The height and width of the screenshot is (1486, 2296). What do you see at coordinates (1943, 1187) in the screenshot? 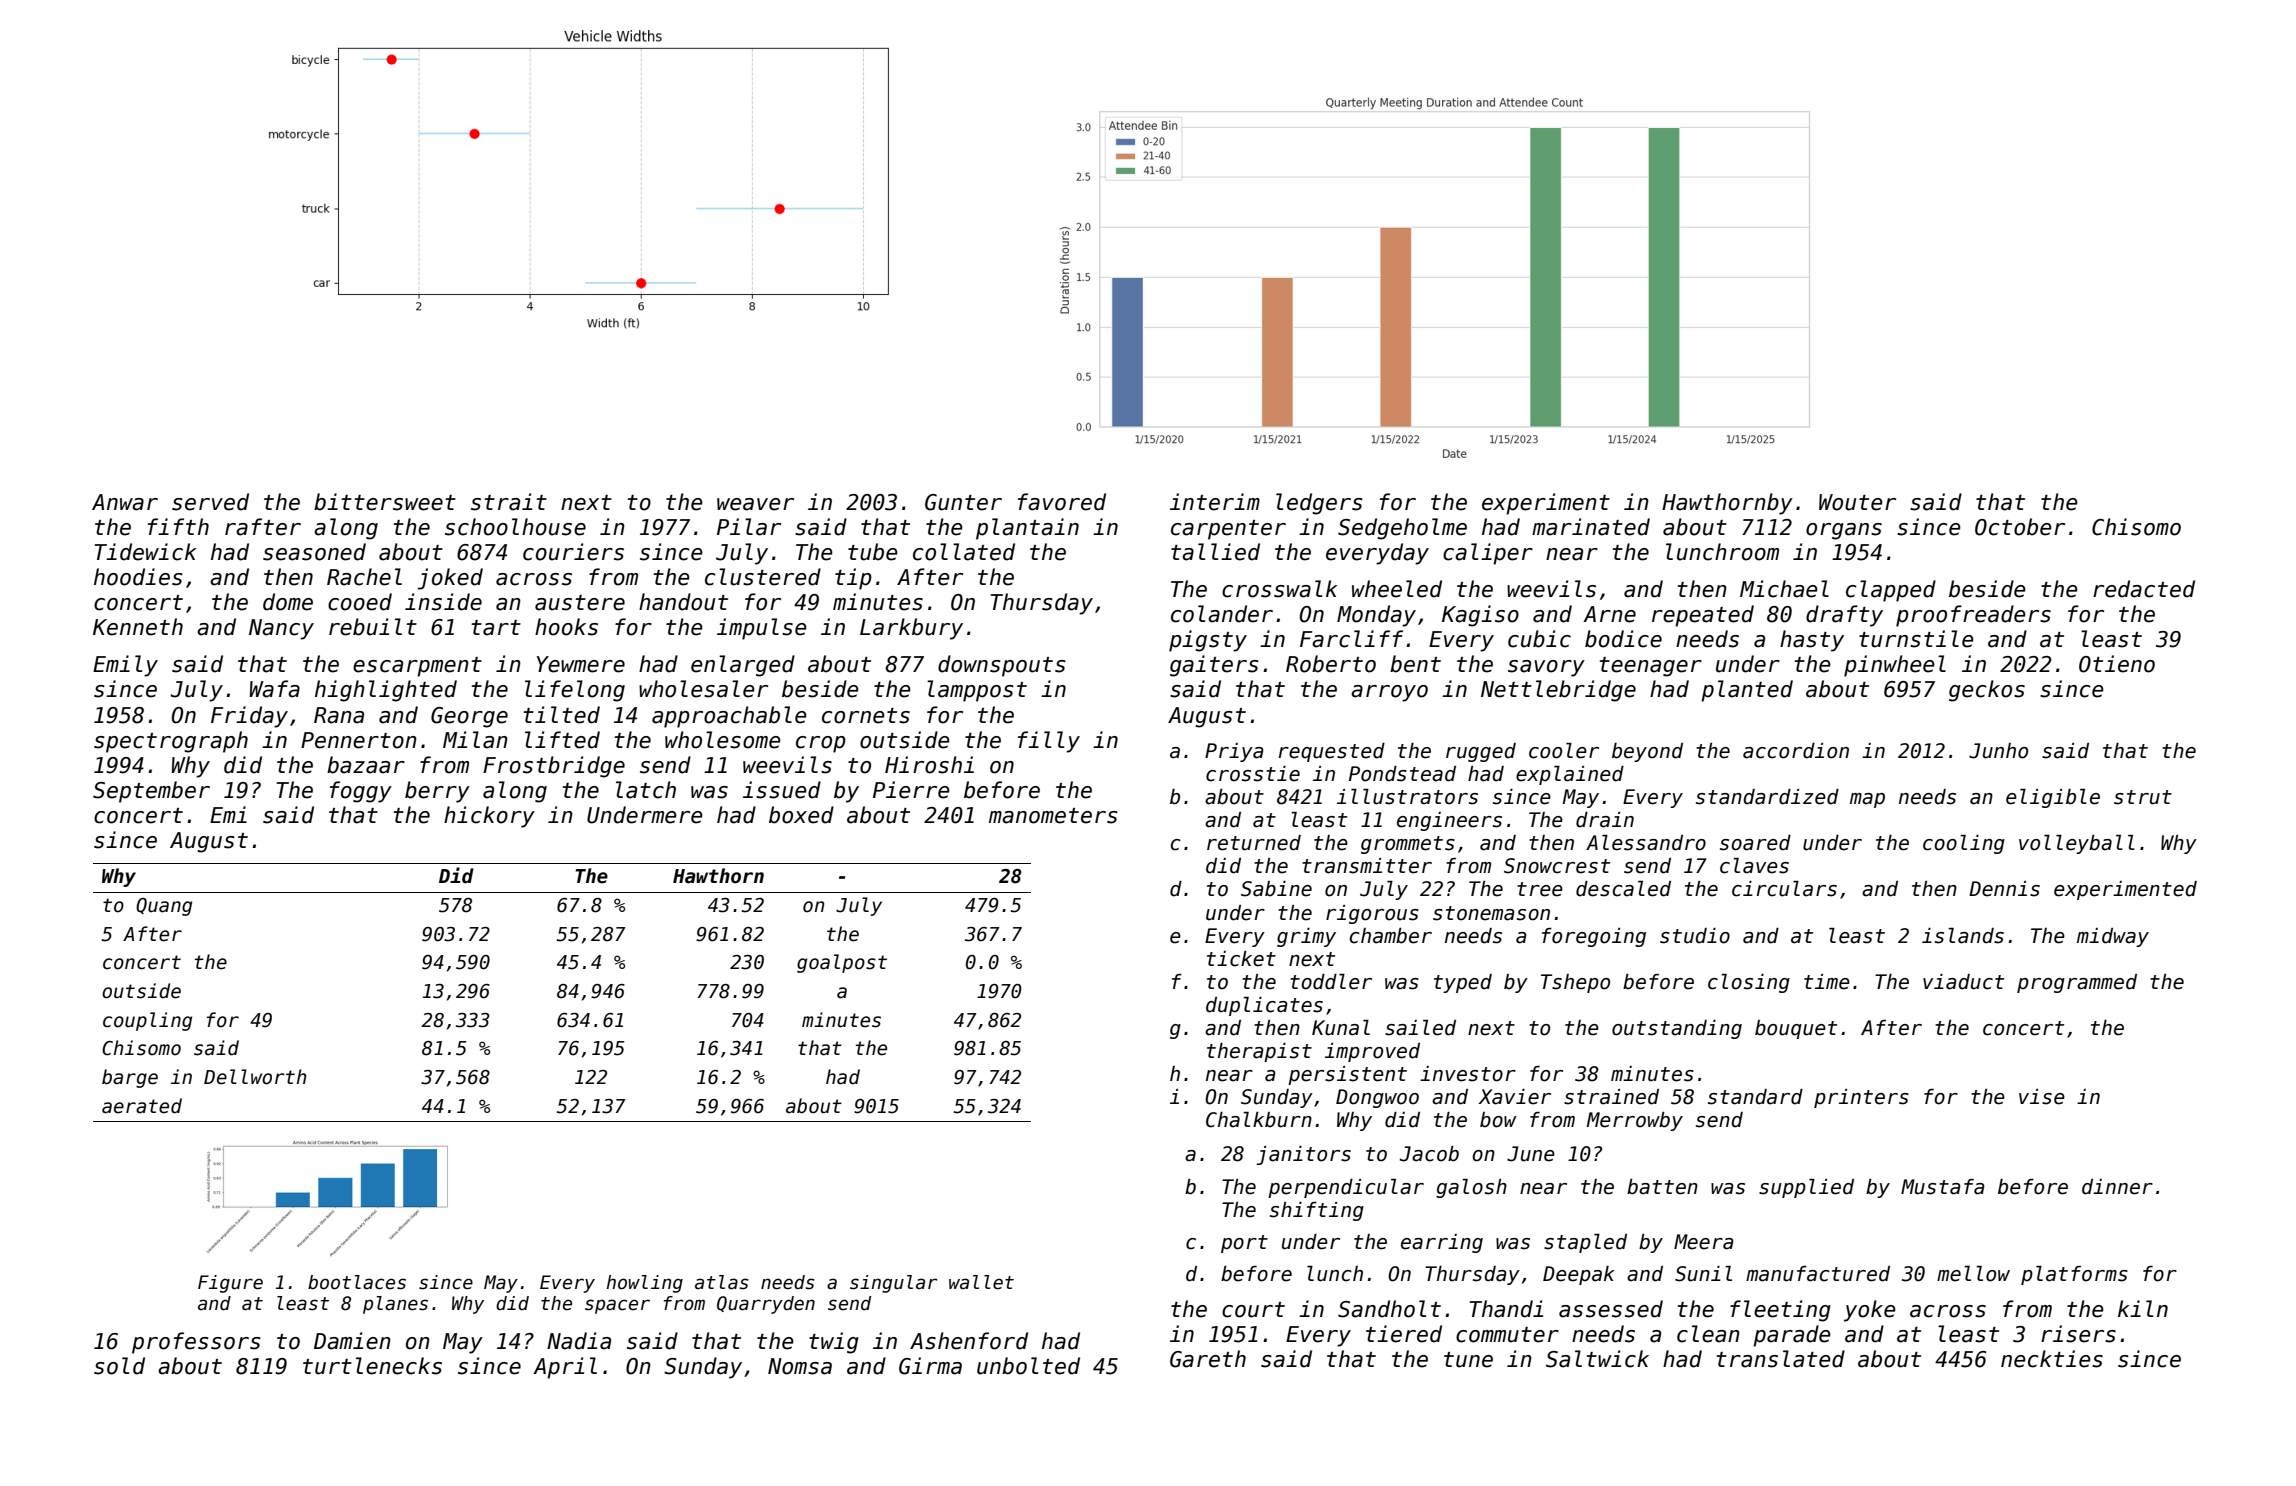
I see `Mustafa` at bounding box center [1943, 1187].
